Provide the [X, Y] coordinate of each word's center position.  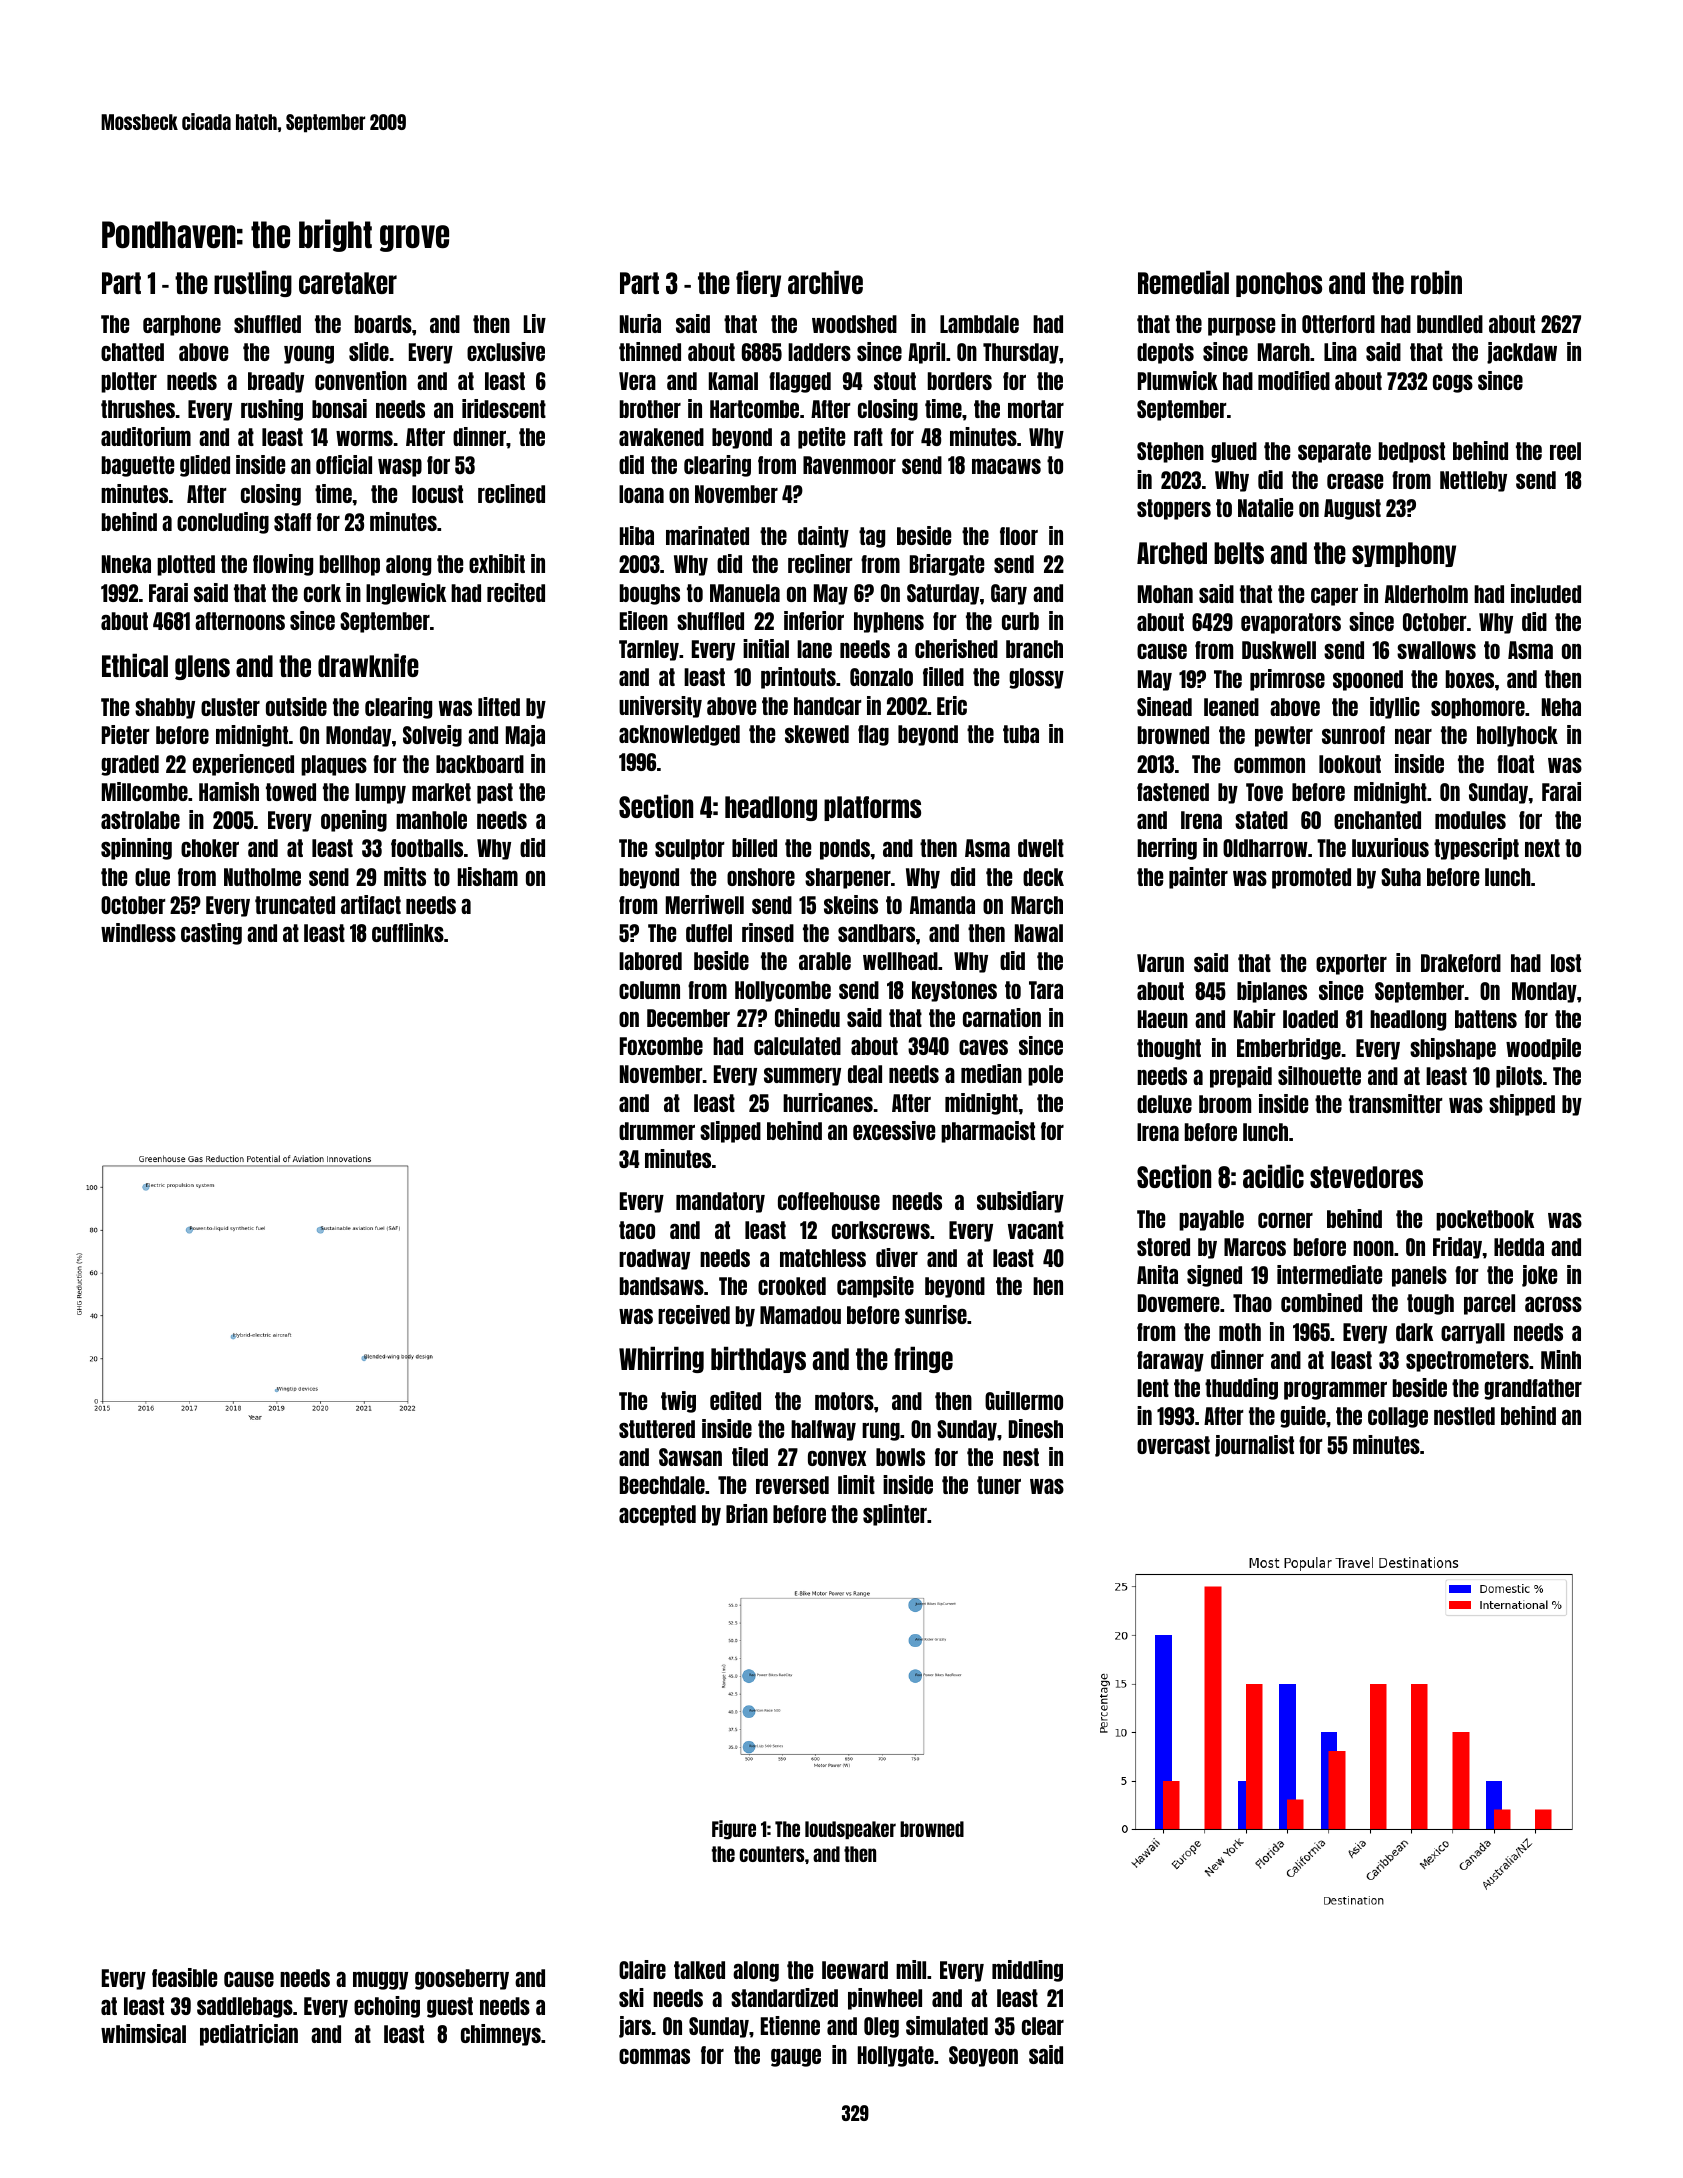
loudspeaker [850, 1830]
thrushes [138, 409]
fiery [758, 284]
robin [1436, 282]
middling [1027, 1971]
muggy [380, 1981]
